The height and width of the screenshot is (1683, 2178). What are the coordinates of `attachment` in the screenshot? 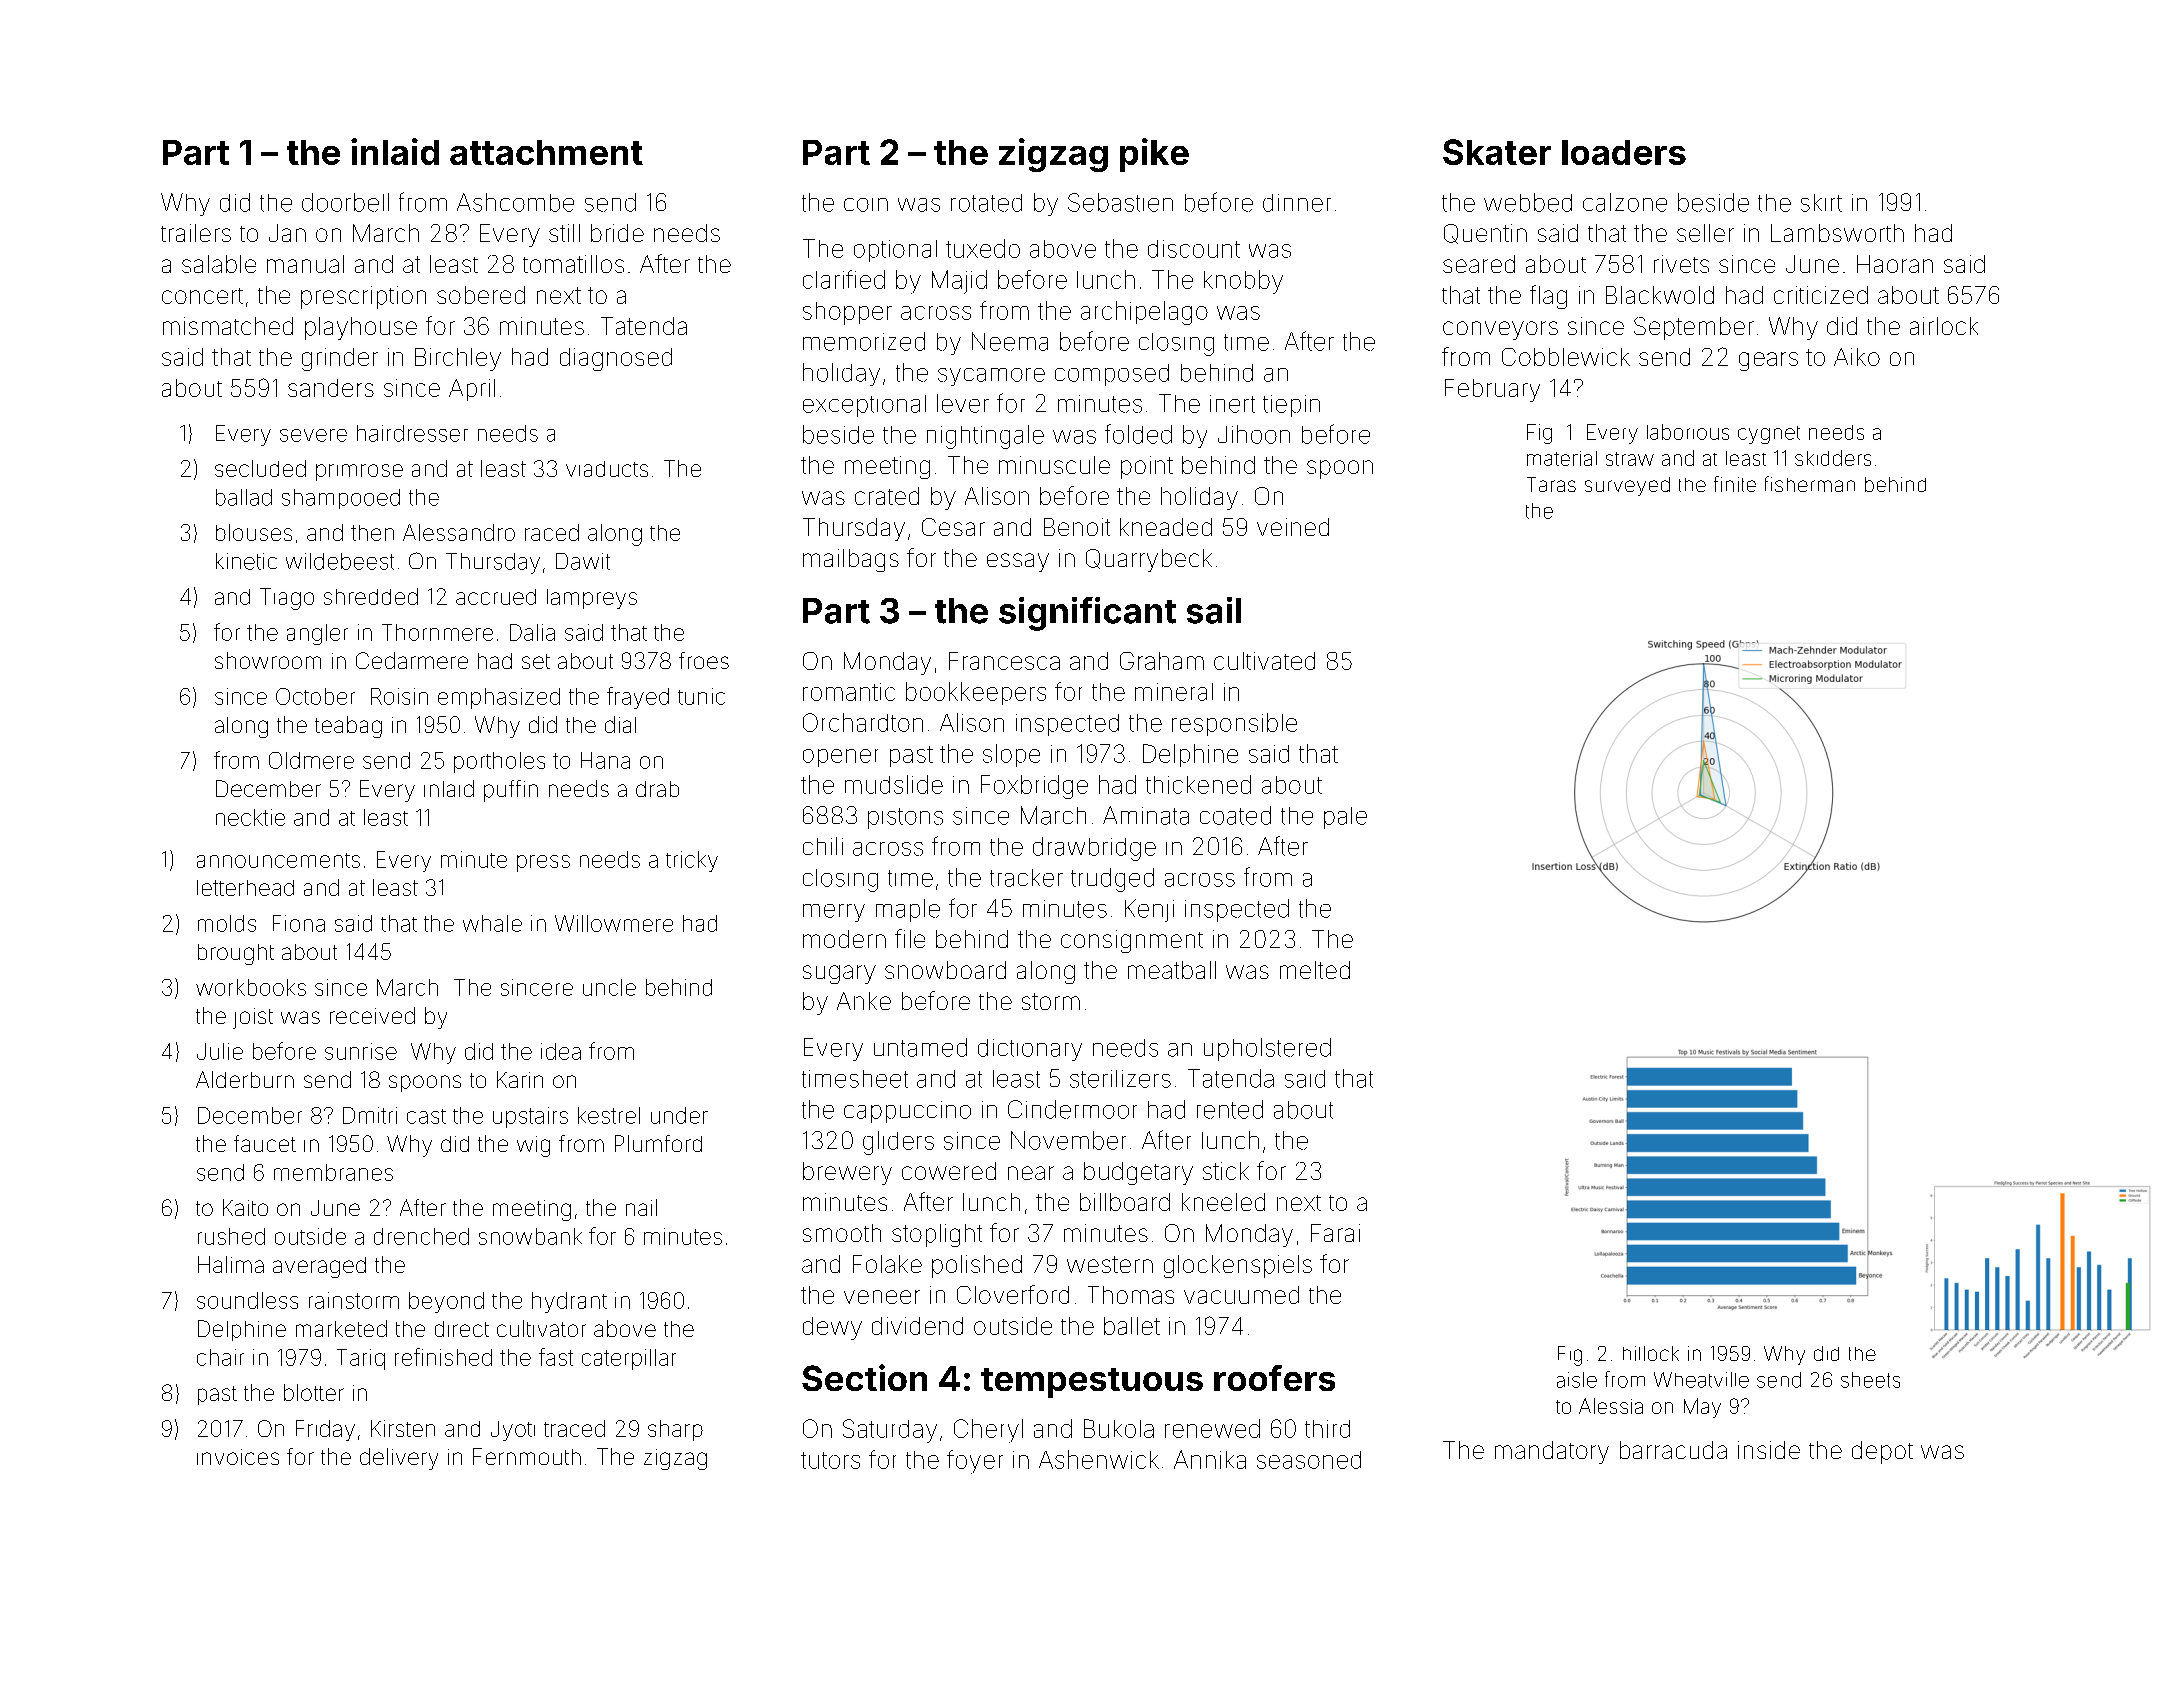 It's located at (546, 152).
